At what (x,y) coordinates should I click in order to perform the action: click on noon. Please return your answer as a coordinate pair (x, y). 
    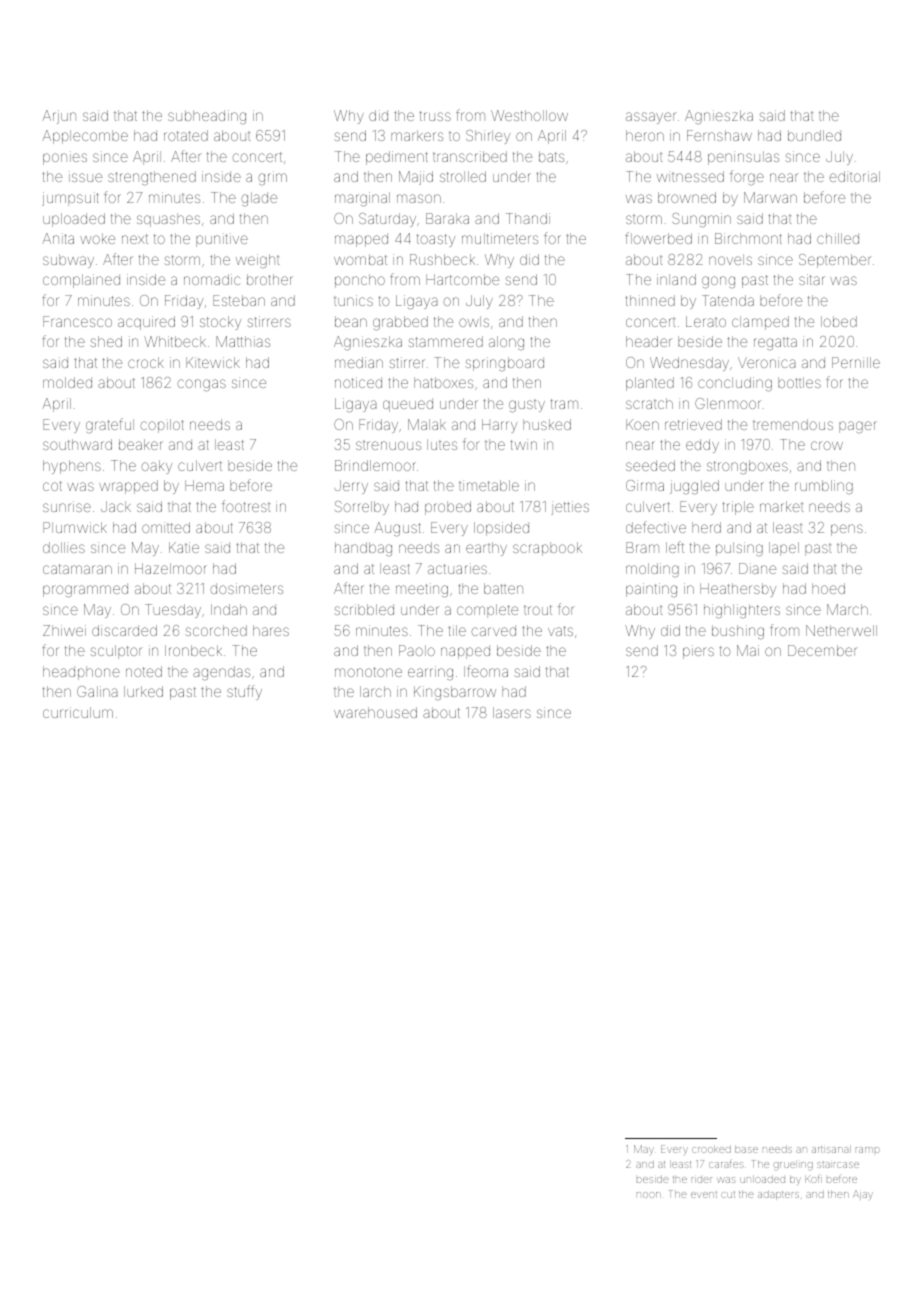
    Looking at the image, I should click on (649, 1195).
